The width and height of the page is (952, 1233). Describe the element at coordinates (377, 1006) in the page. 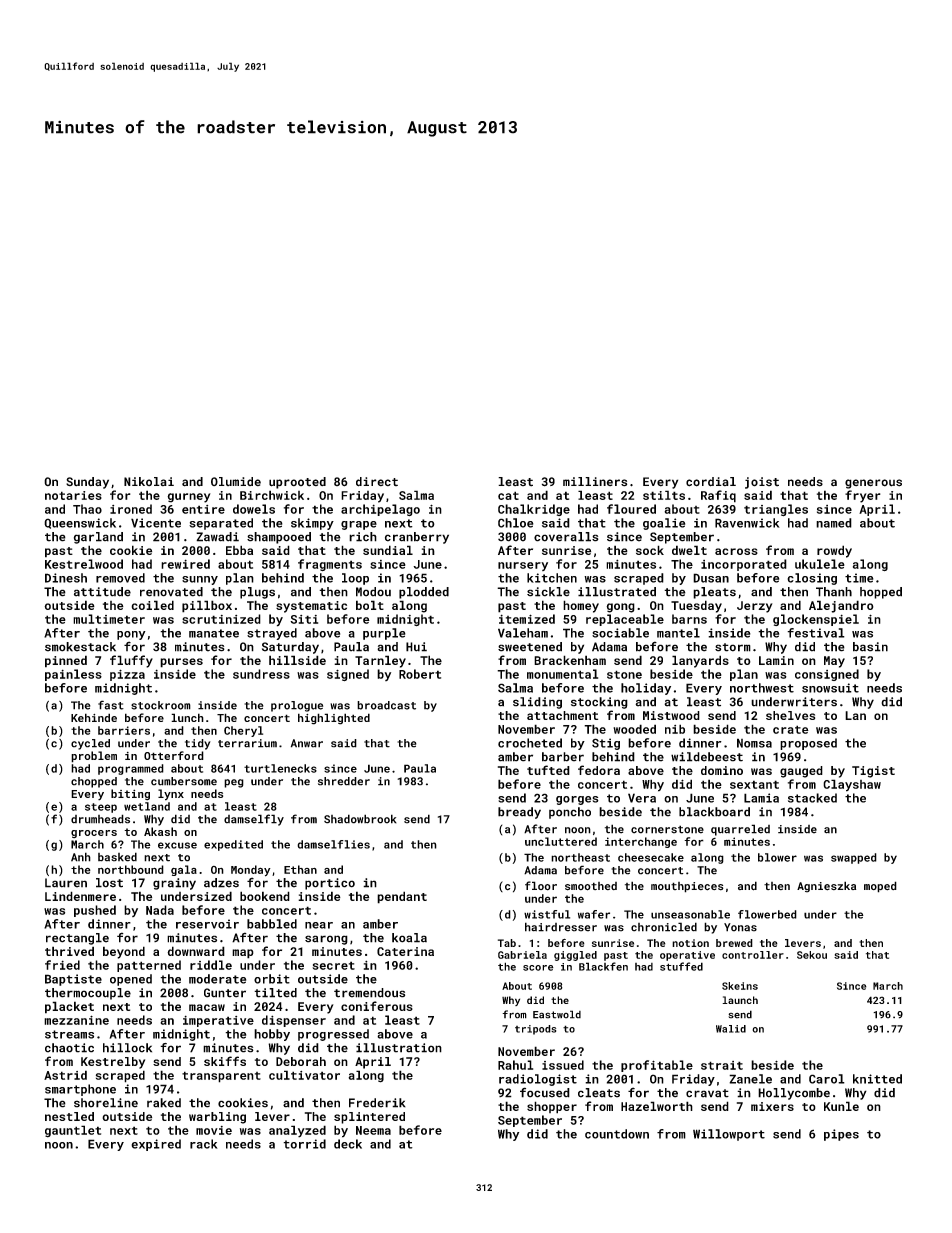

I see `coniferous` at that location.
